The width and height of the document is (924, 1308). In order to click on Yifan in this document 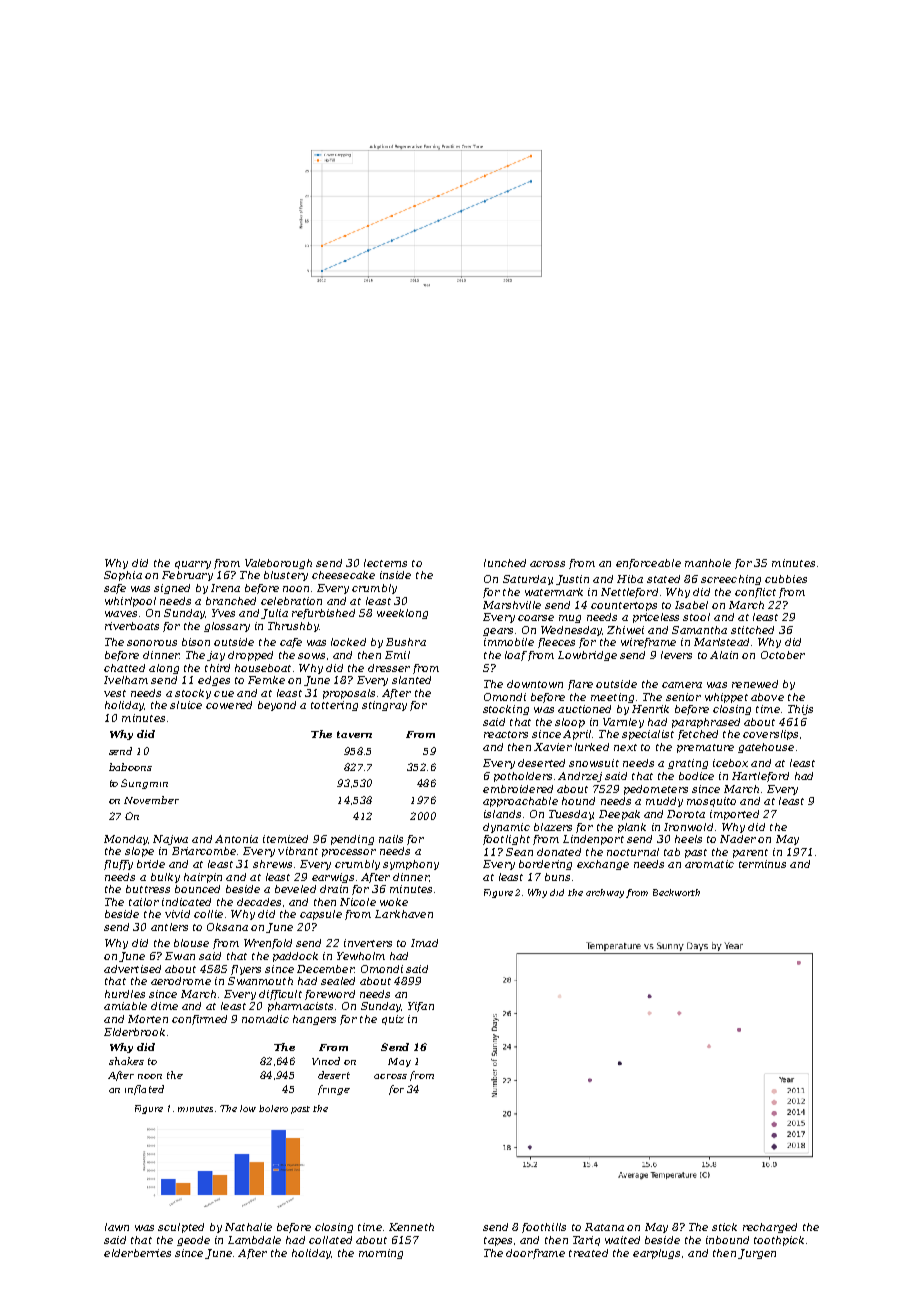, I will do `click(421, 1007)`.
